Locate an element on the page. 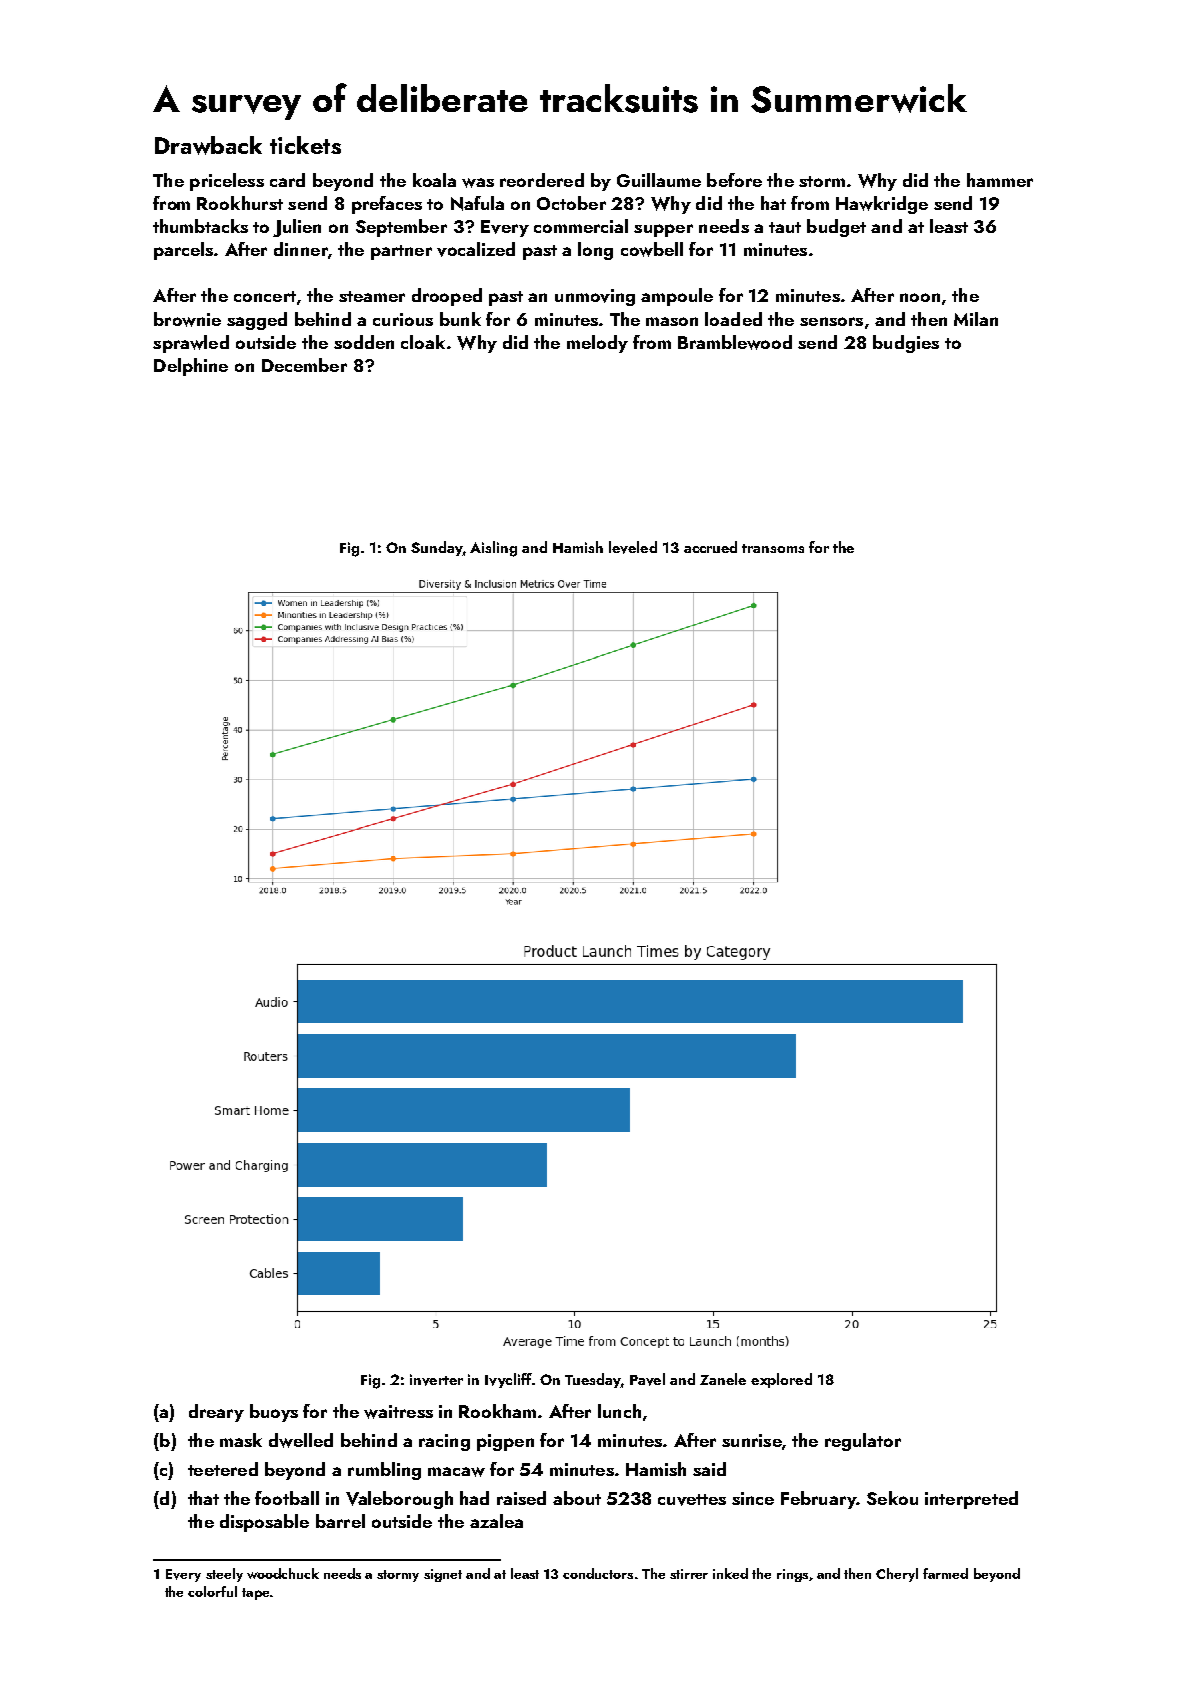 Image resolution: width=1194 pixels, height=1689 pixels. lunch is located at coordinates (619, 1411).
